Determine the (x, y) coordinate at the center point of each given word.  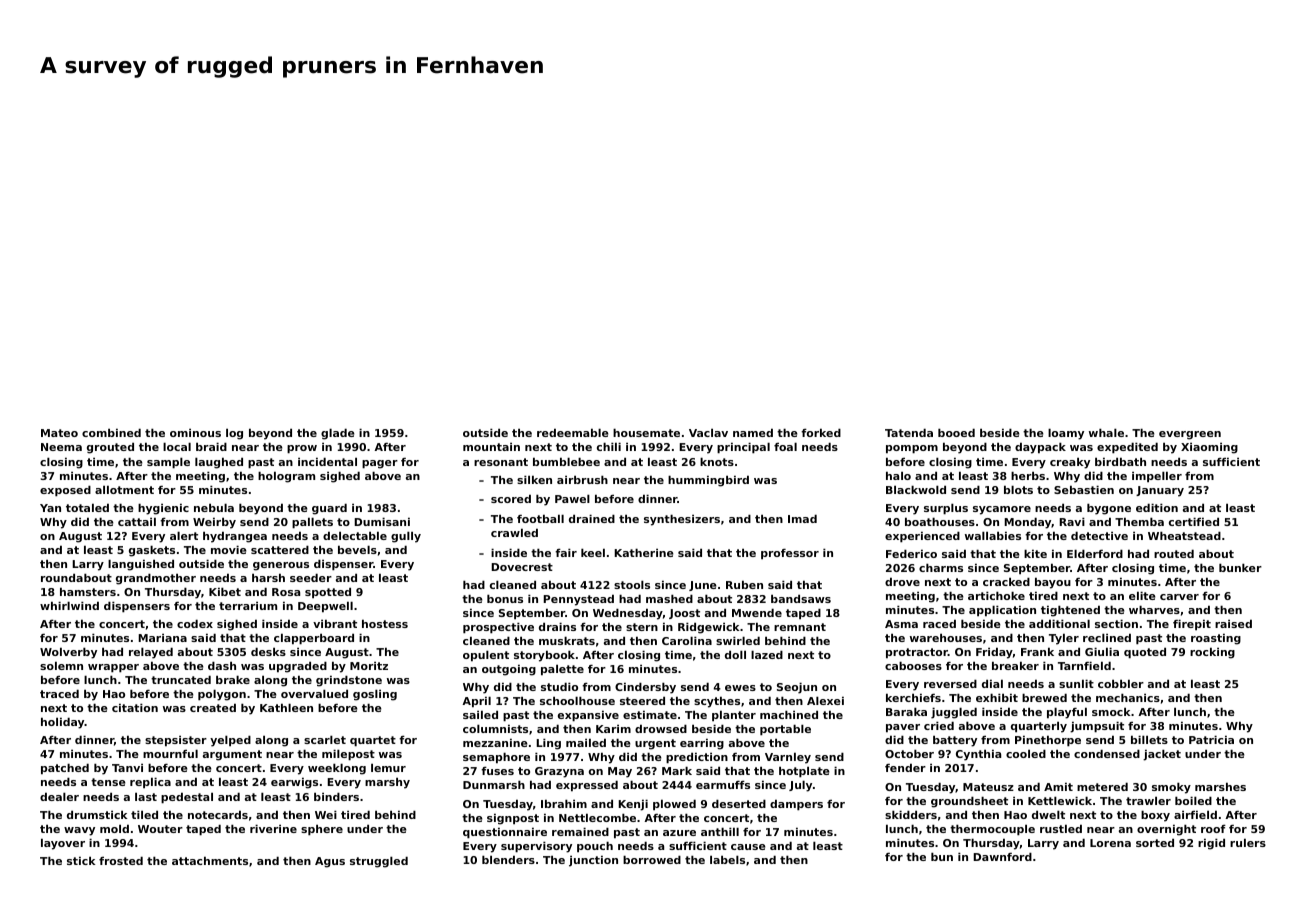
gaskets (152, 551)
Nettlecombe (597, 817)
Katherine (644, 552)
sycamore (1002, 510)
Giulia (1102, 651)
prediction (697, 758)
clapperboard (314, 639)
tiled (144, 814)
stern (642, 627)
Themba (1139, 521)
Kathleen (286, 707)
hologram (286, 477)
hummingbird (708, 481)
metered (1102, 786)
